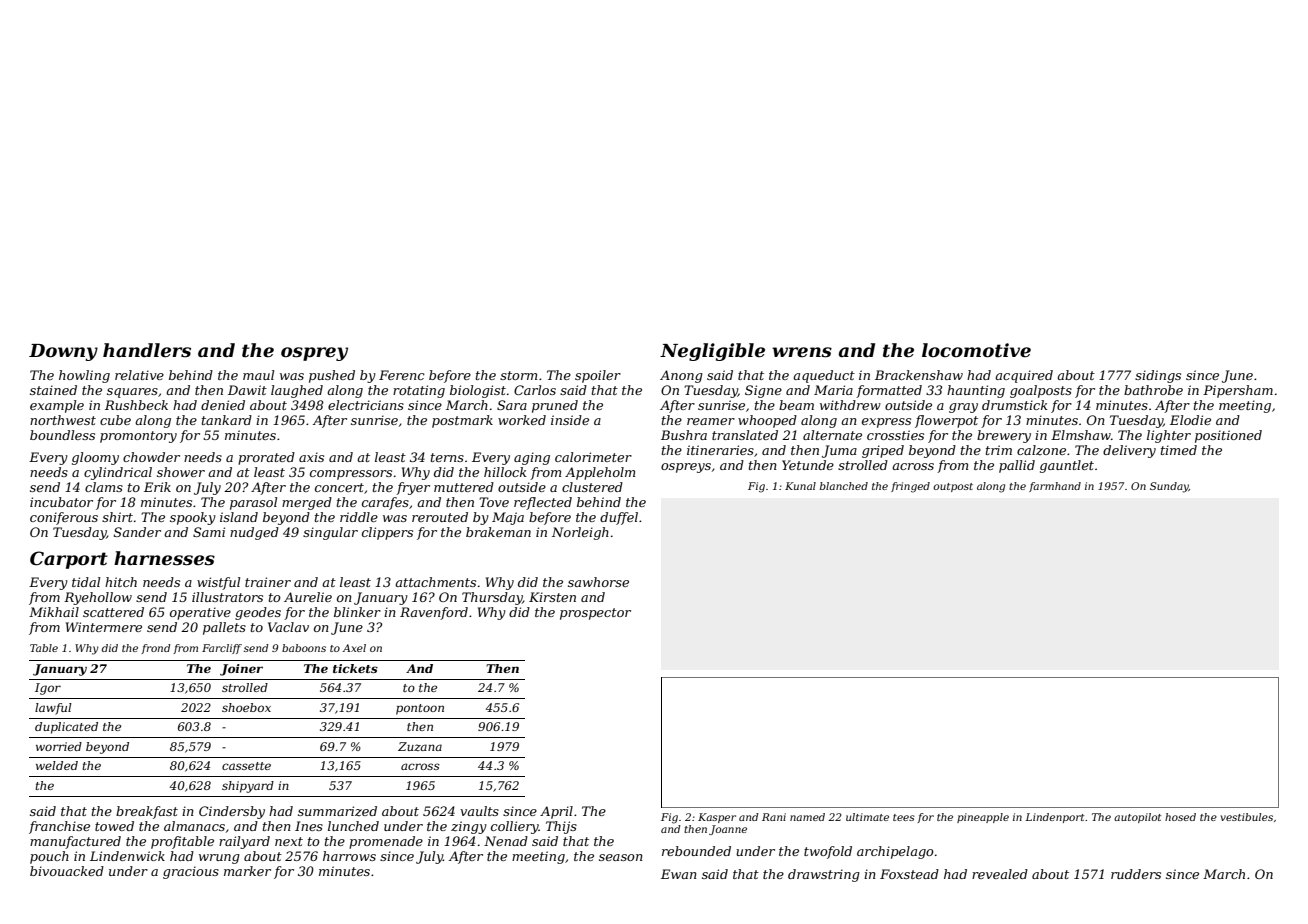 The width and height of the document is (1308, 924). Describe the element at coordinates (598, 582) in the document. I see `sawhorse` at that location.
